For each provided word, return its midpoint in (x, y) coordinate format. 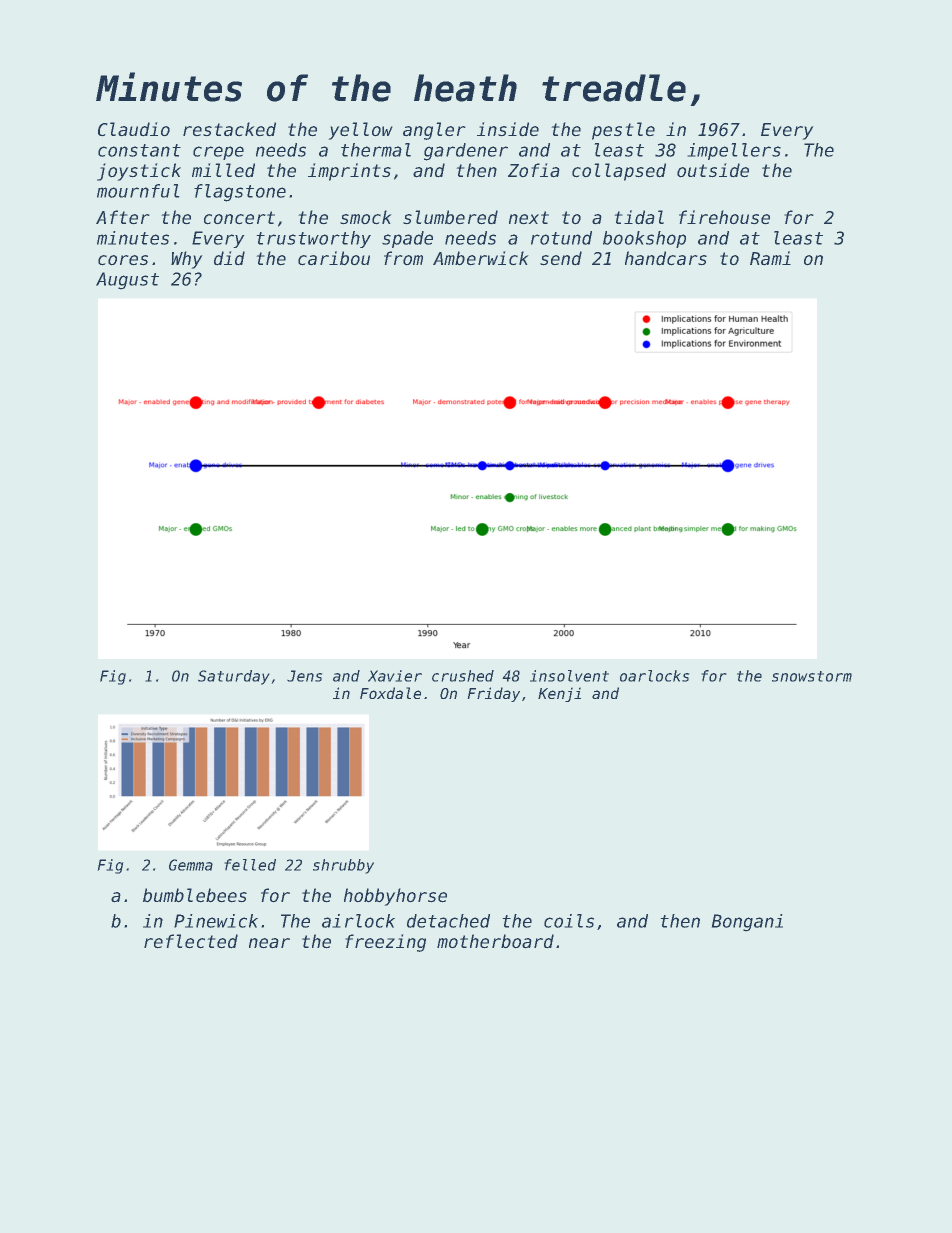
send (561, 258)
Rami (770, 258)
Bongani (747, 923)
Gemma (191, 865)
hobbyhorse (395, 897)
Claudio (134, 129)
